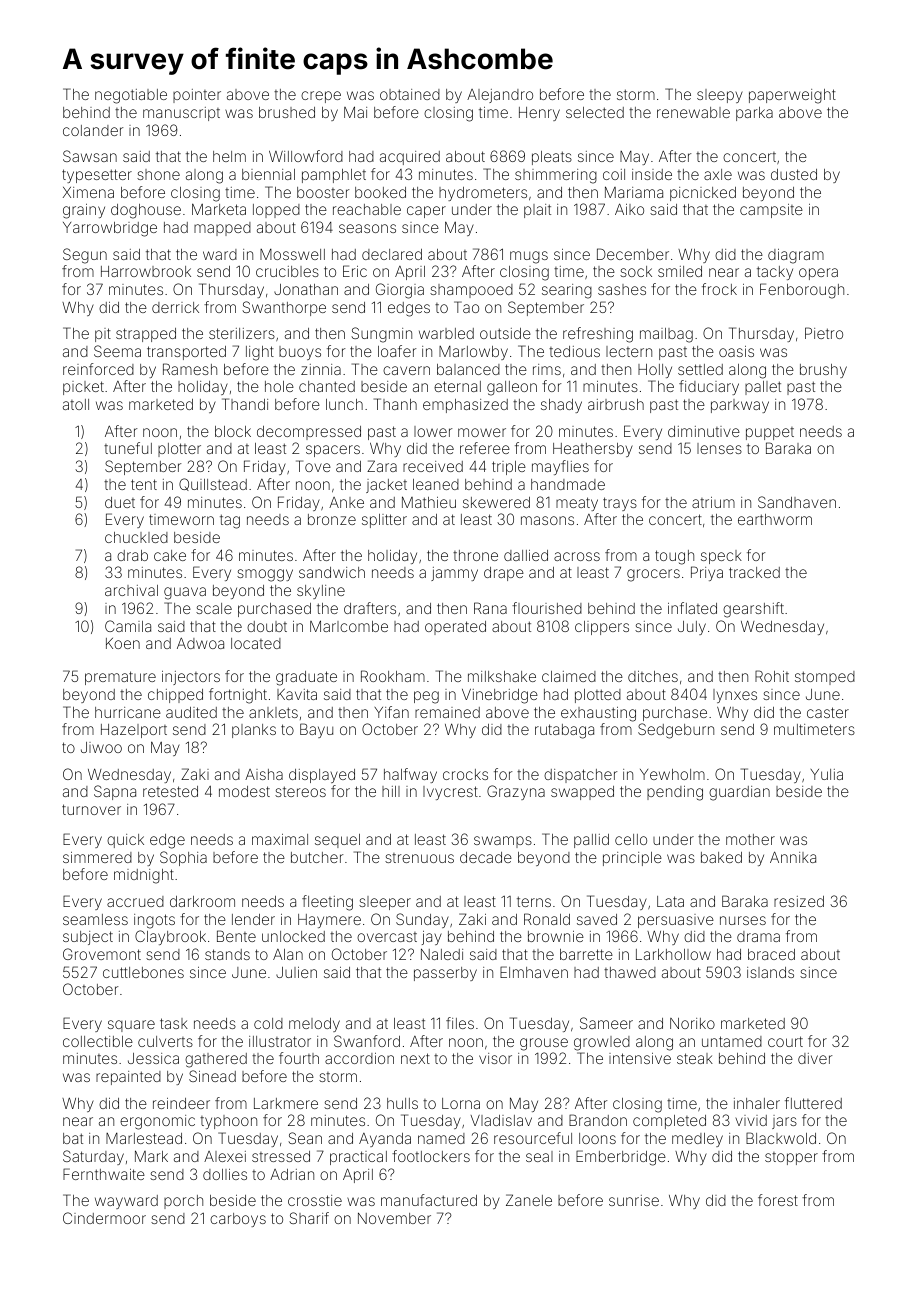  Describe the element at coordinates (238, 1220) in the image. I see `carboys` at that location.
